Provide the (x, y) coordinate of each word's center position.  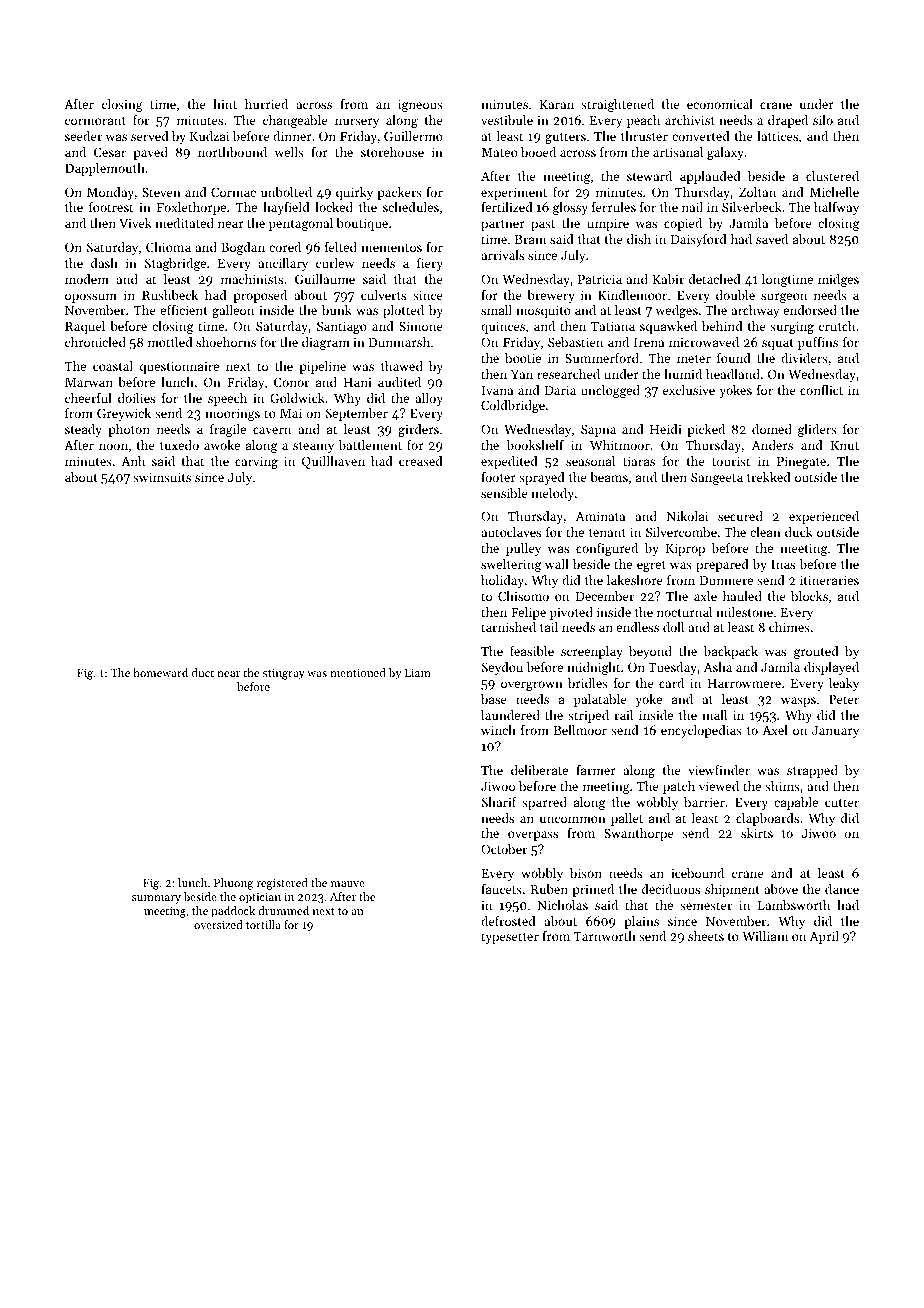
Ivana (497, 390)
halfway (836, 208)
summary (156, 899)
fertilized (507, 207)
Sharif (499, 802)
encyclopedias (701, 731)
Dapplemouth (105, 169)
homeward (160, 672)
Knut (845, 445)
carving (256, 463)
